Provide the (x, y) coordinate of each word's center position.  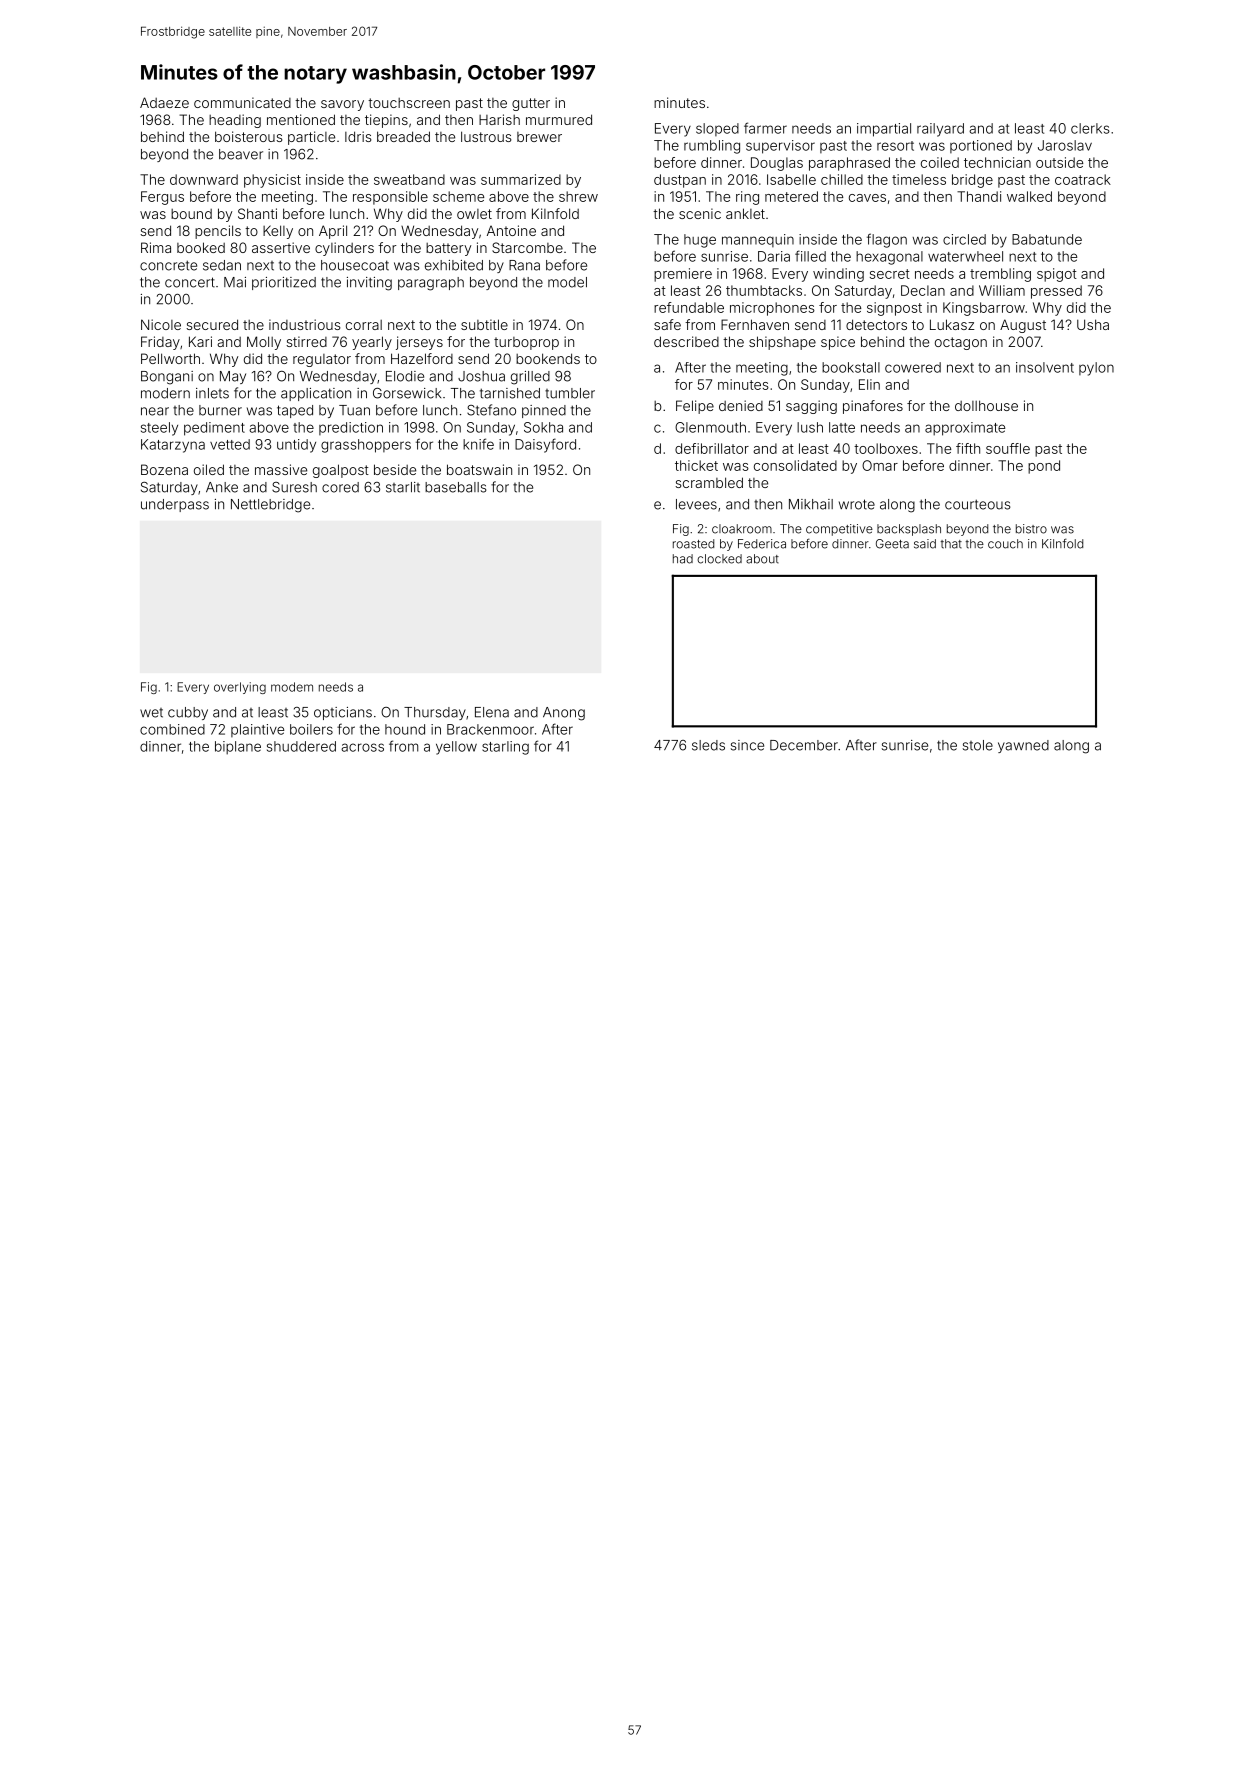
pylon (1096, 369)
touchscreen (409, 103)
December (804, 745)
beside (395, 469)
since (747, 745)
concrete (168, 265)
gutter (531, 104)
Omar (880, 465)
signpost (894, 309)
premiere (683, 275)
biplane (238, 748)
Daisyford (545, 445)
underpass (175, 505)
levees (696, 504)
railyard (940, 130)
